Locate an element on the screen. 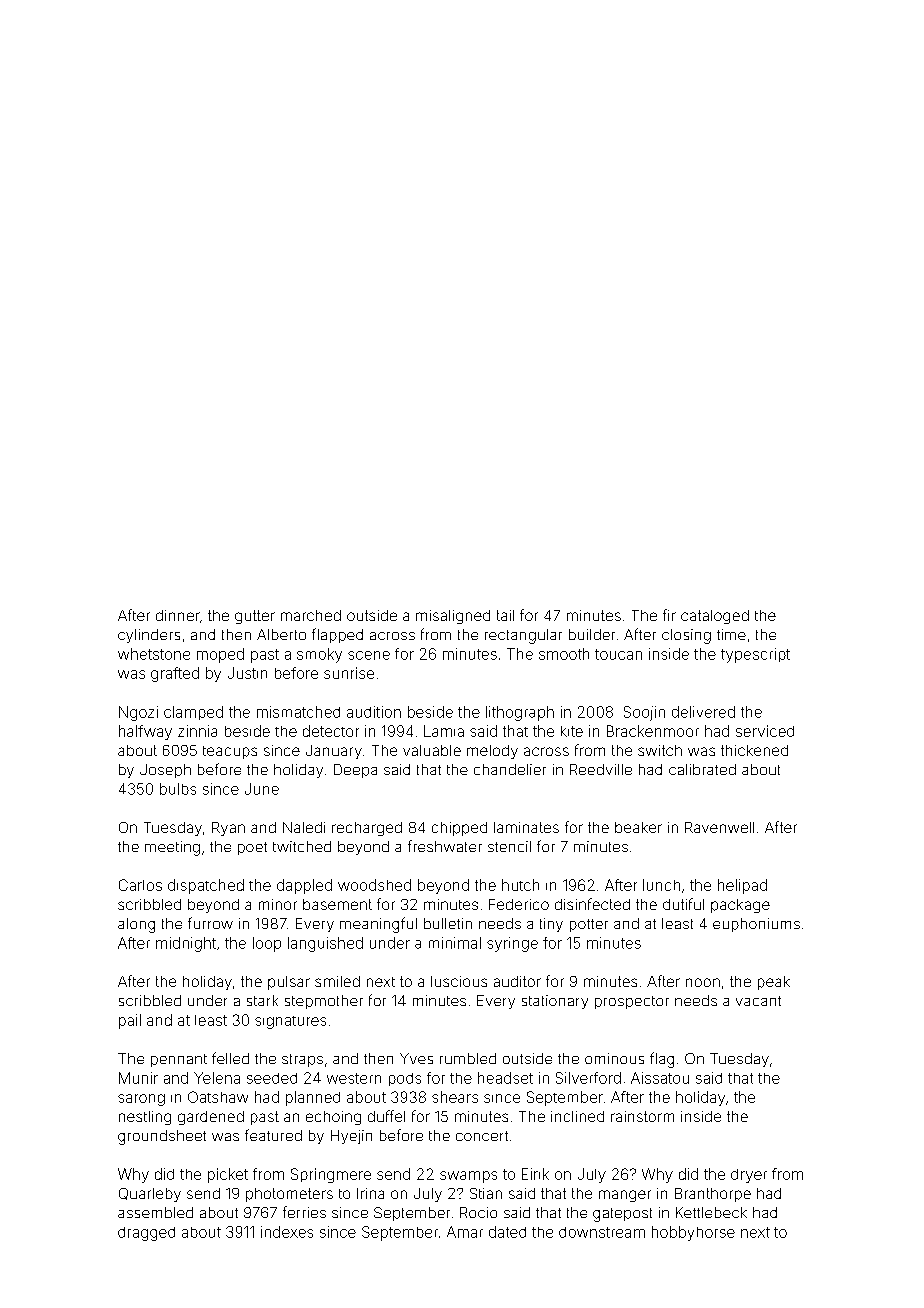  Carlos is located at coordinates (140, 885).
